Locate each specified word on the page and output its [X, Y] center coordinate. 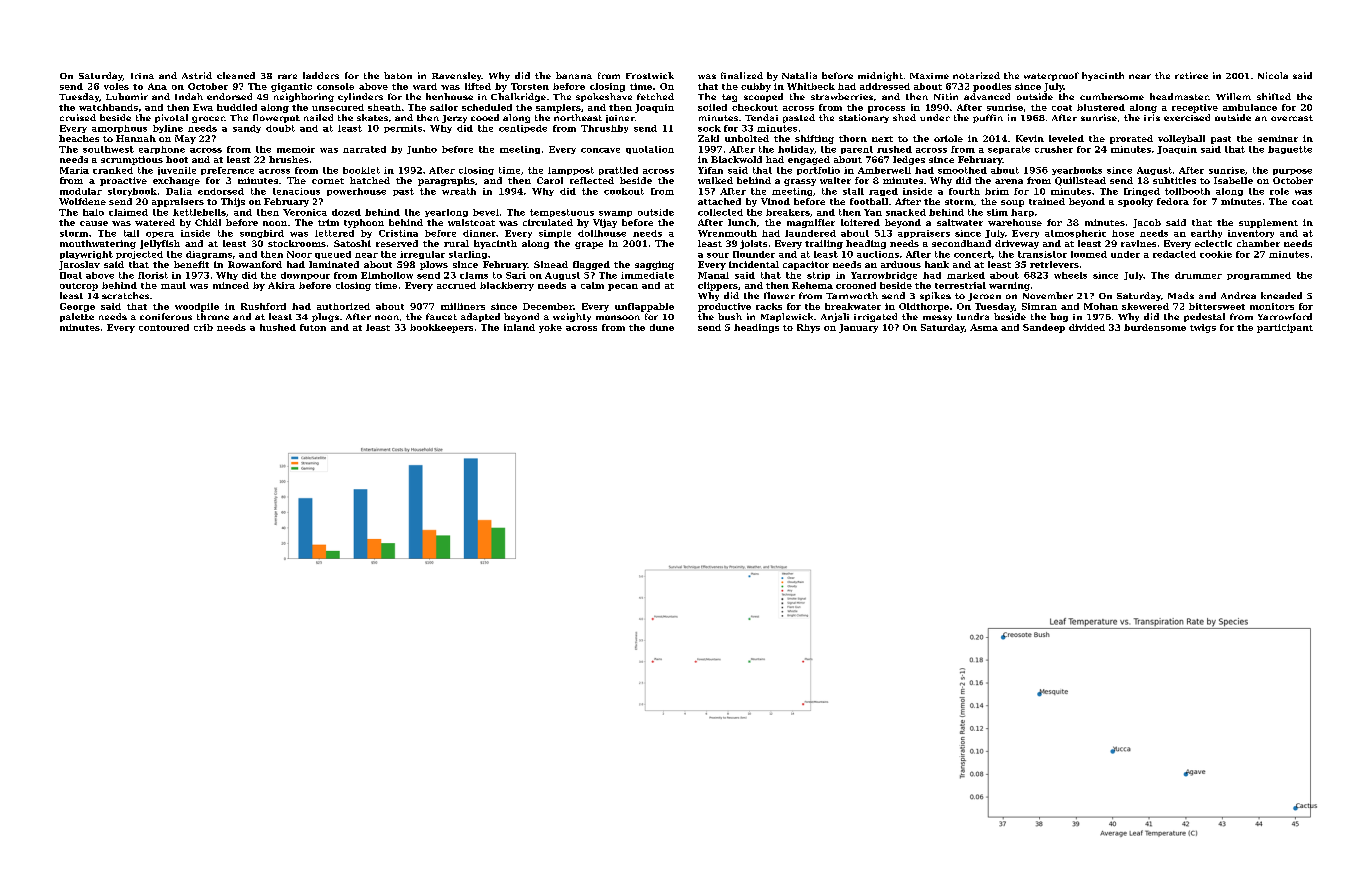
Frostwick [650, 75]
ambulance [1250, 107]
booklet [361, 170]
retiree [1191, 75]
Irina [142, 76]
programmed [1259, 276]
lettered [334, 233]
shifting [814, 139]
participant [1285, 328]
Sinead [551, 264]
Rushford [263, 306]
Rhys [808, 328]
